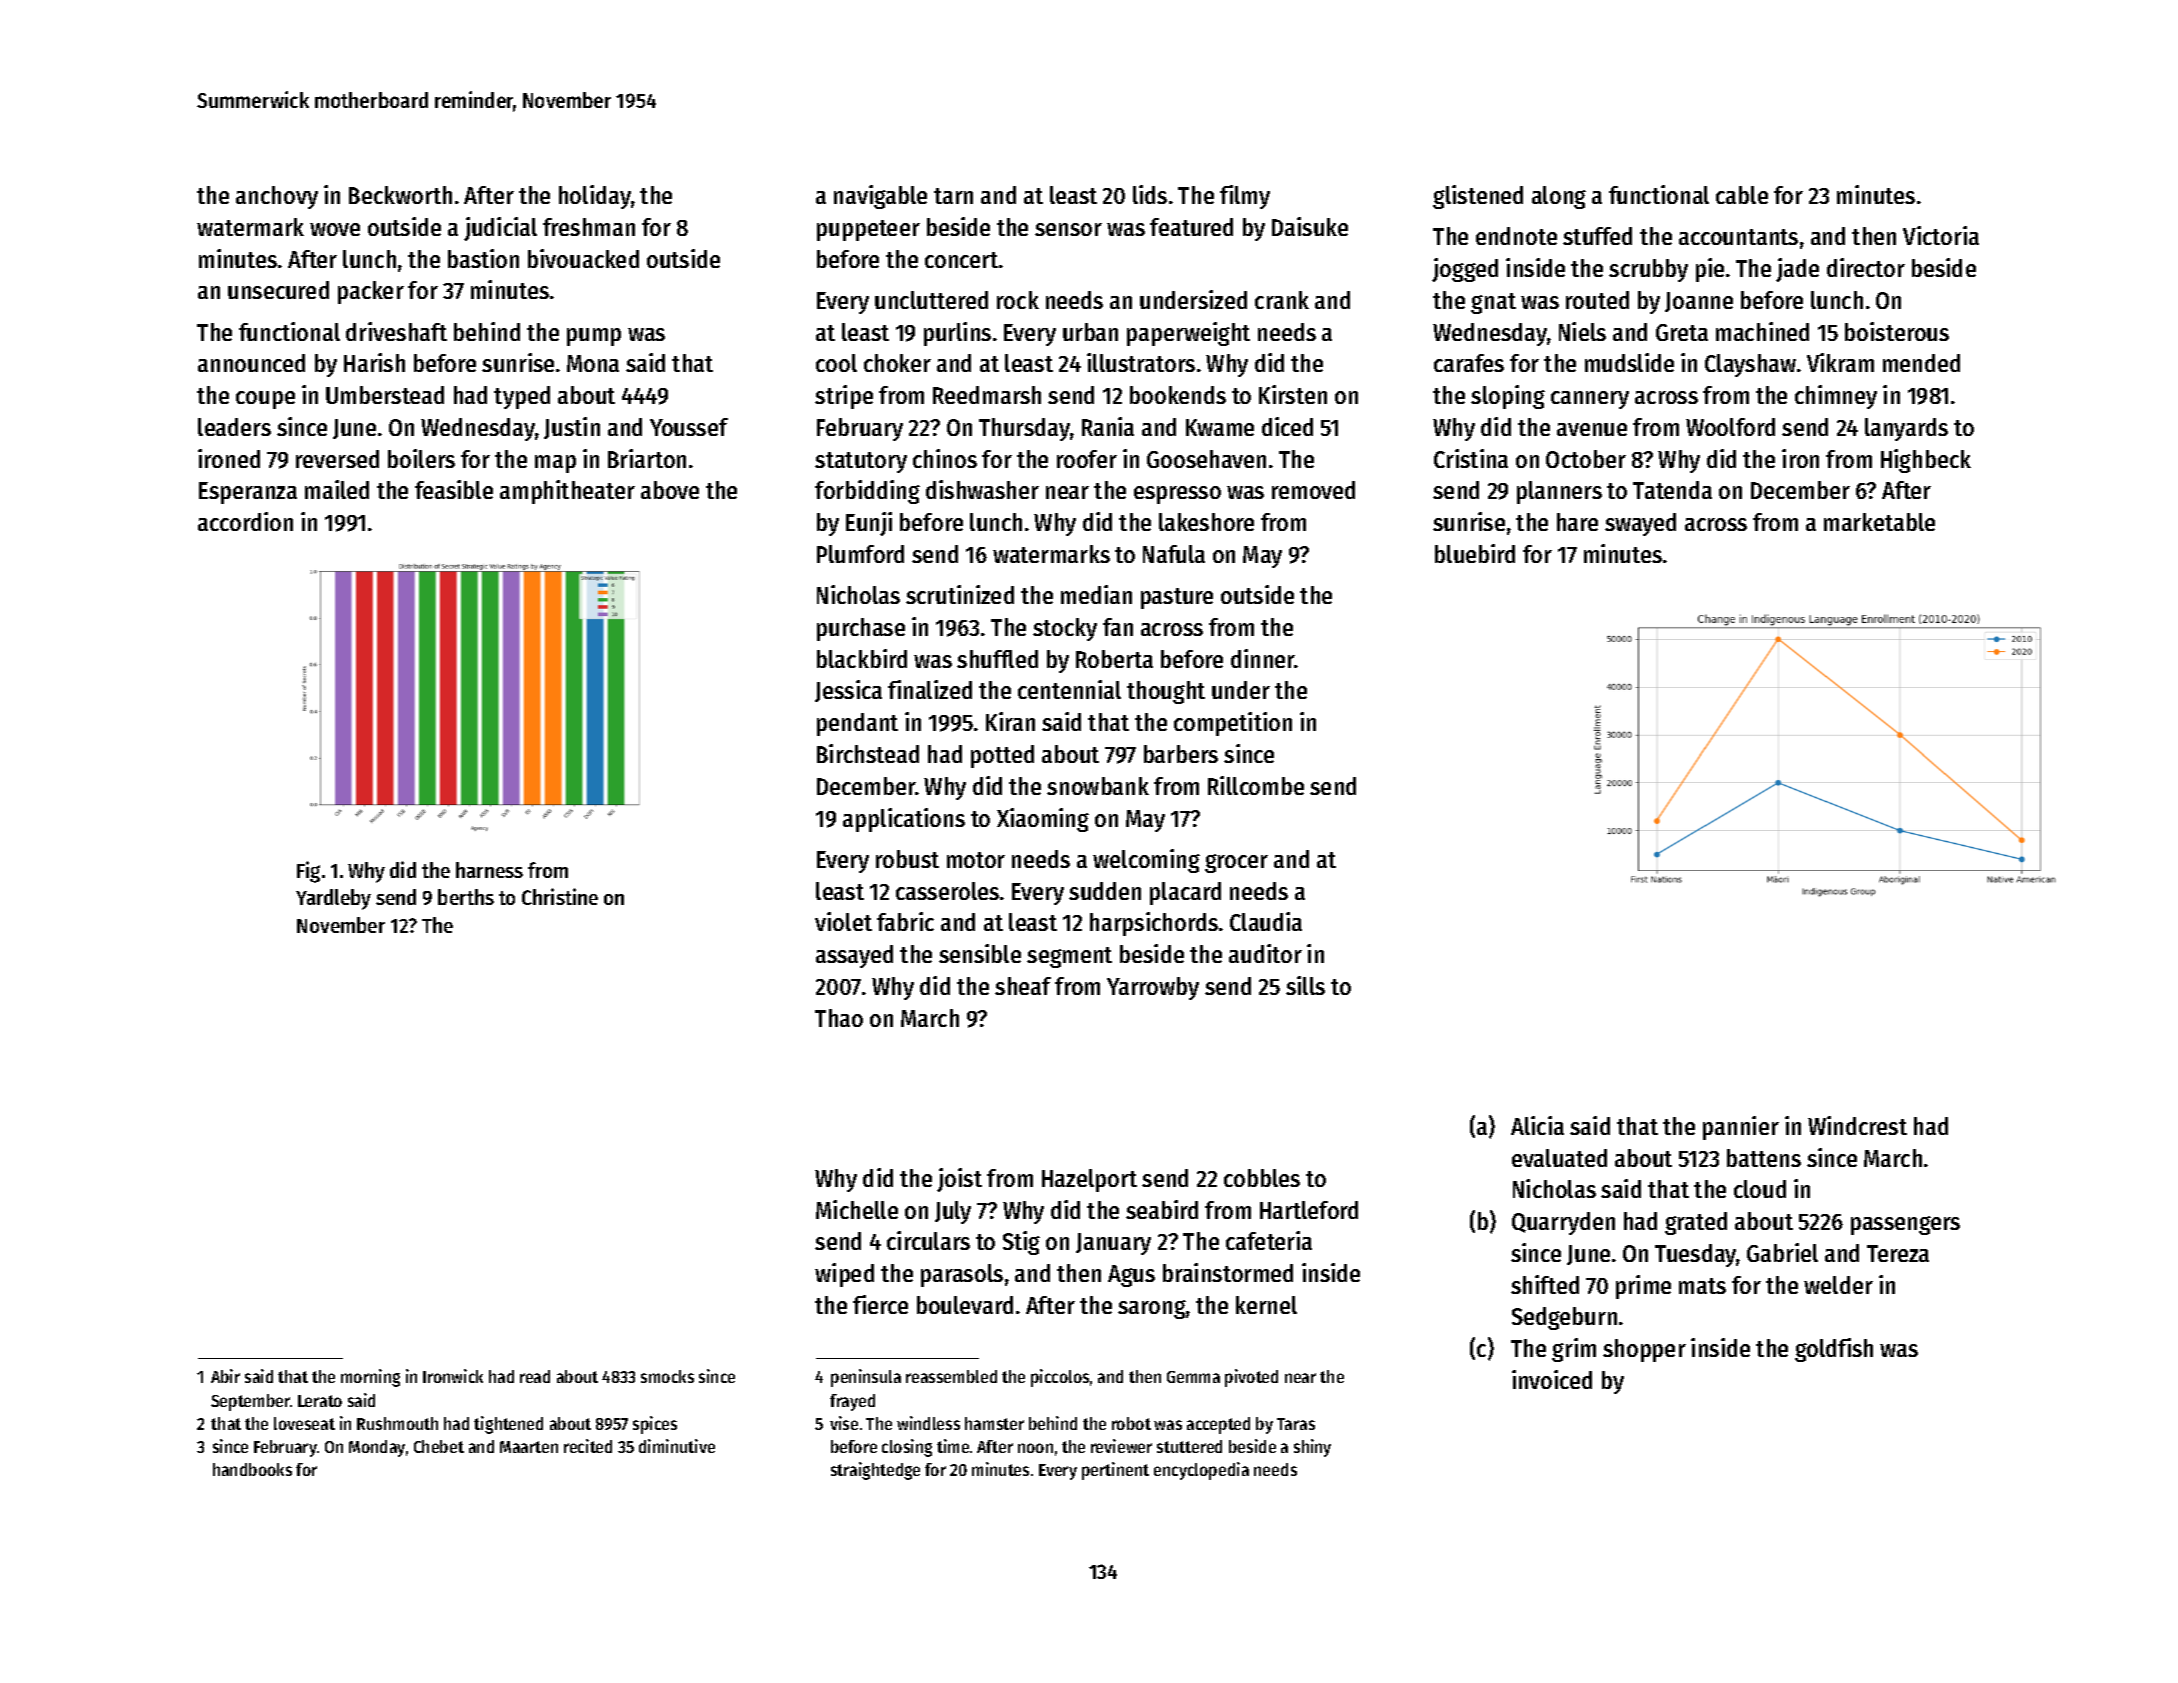 The height and width of the document is (1683, 2178). What do you see at coordinates (857, 1209) in the document?
I see `Michelle` at bounding box center [857, 1209].
